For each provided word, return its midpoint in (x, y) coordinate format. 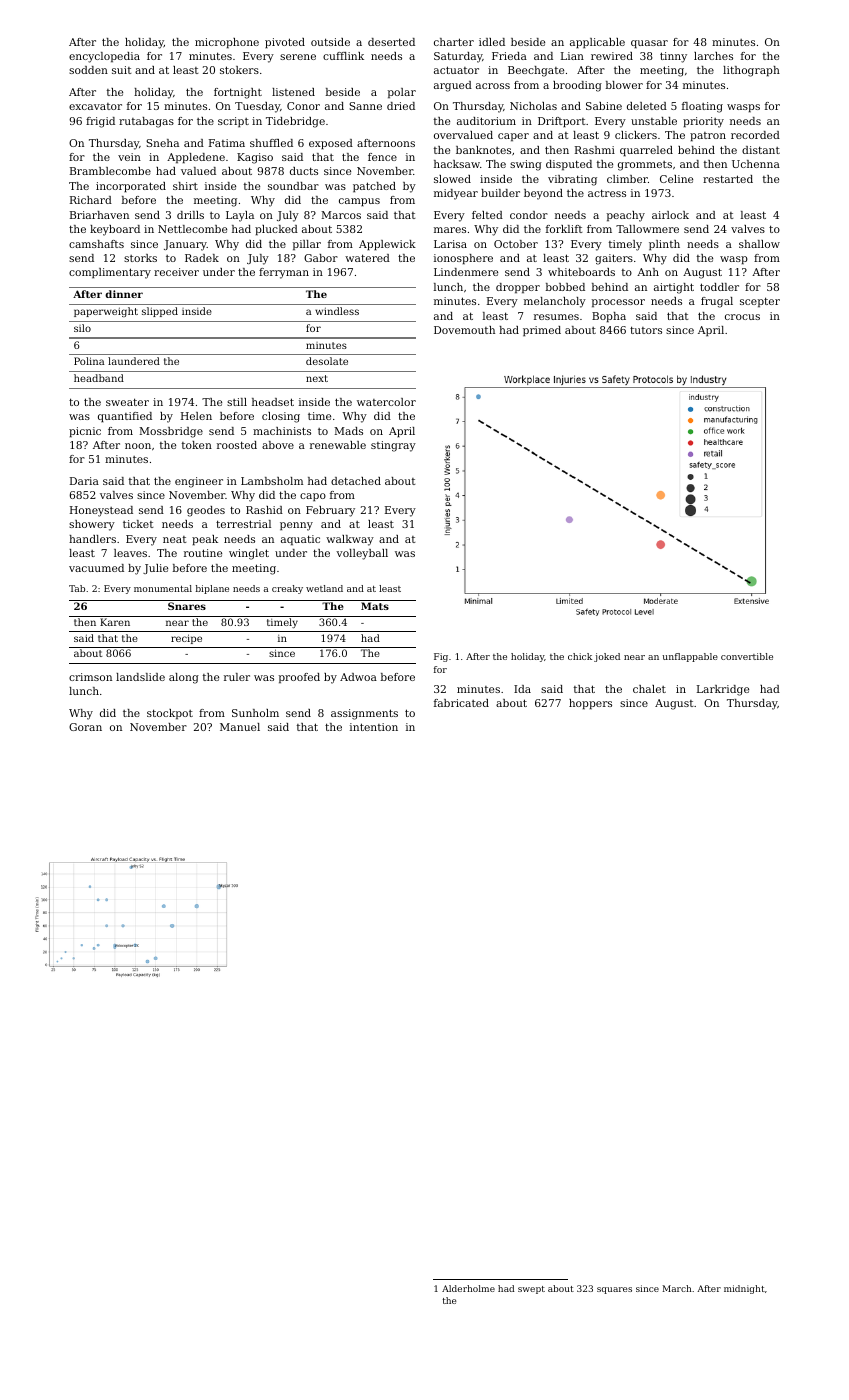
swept (531, 1290)
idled (492, 42)
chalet (649, 689)
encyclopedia (104, 57)
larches (713, 56)
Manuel (240, 727)
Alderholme (468, 1288)
